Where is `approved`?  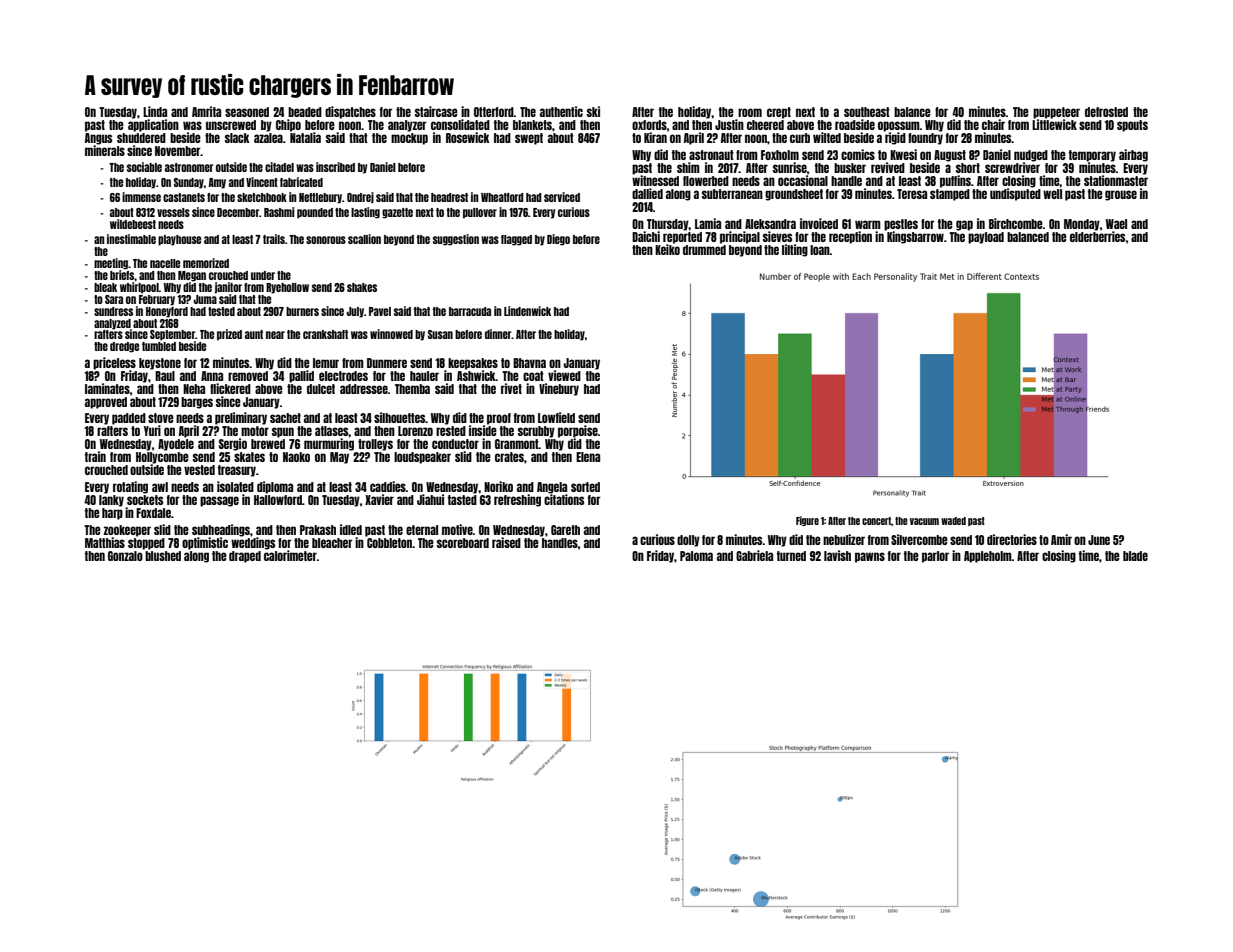 approved is located at coordinates (106, 403).
